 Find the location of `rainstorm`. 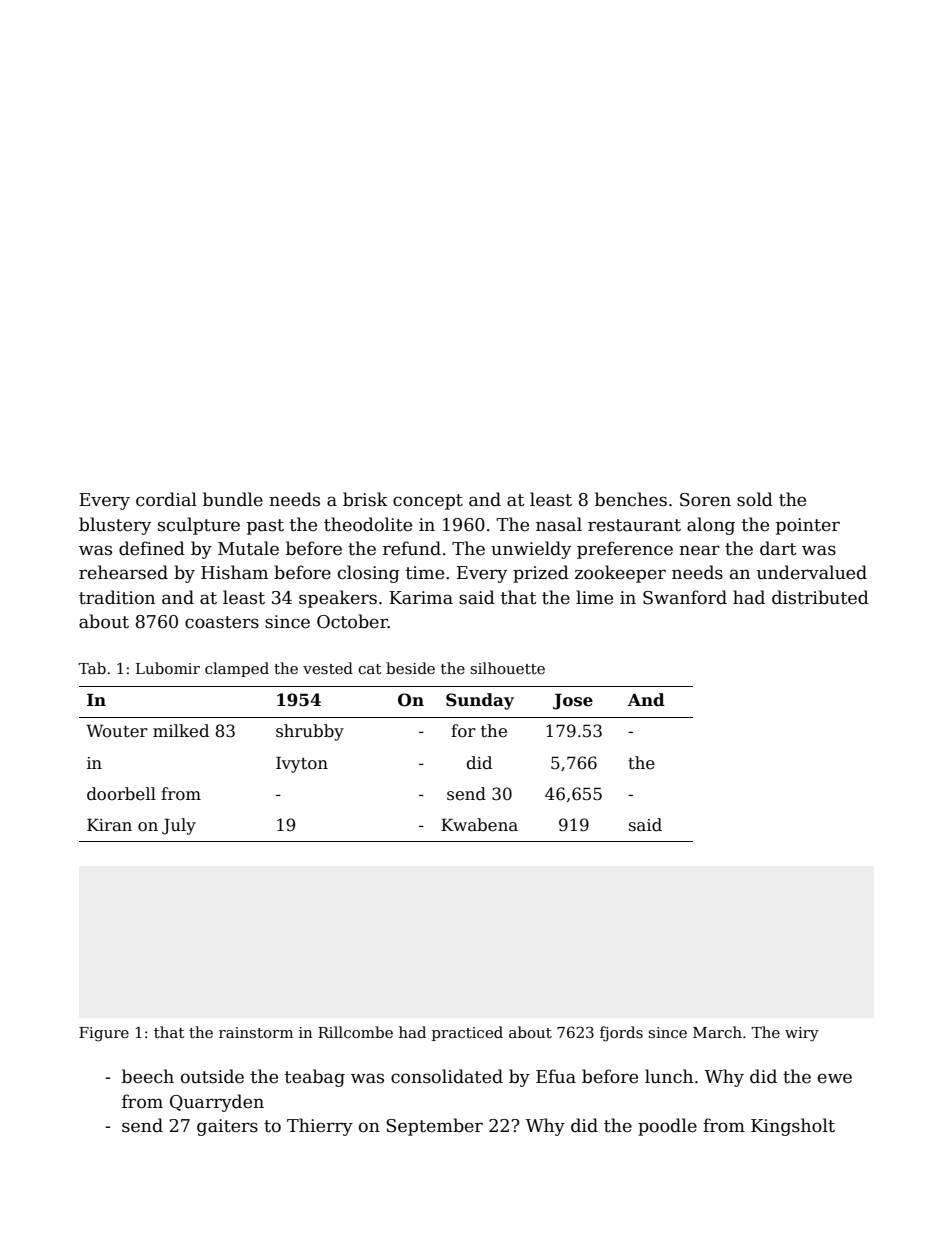

rainstorm is located at coordinates (256, 1032).
